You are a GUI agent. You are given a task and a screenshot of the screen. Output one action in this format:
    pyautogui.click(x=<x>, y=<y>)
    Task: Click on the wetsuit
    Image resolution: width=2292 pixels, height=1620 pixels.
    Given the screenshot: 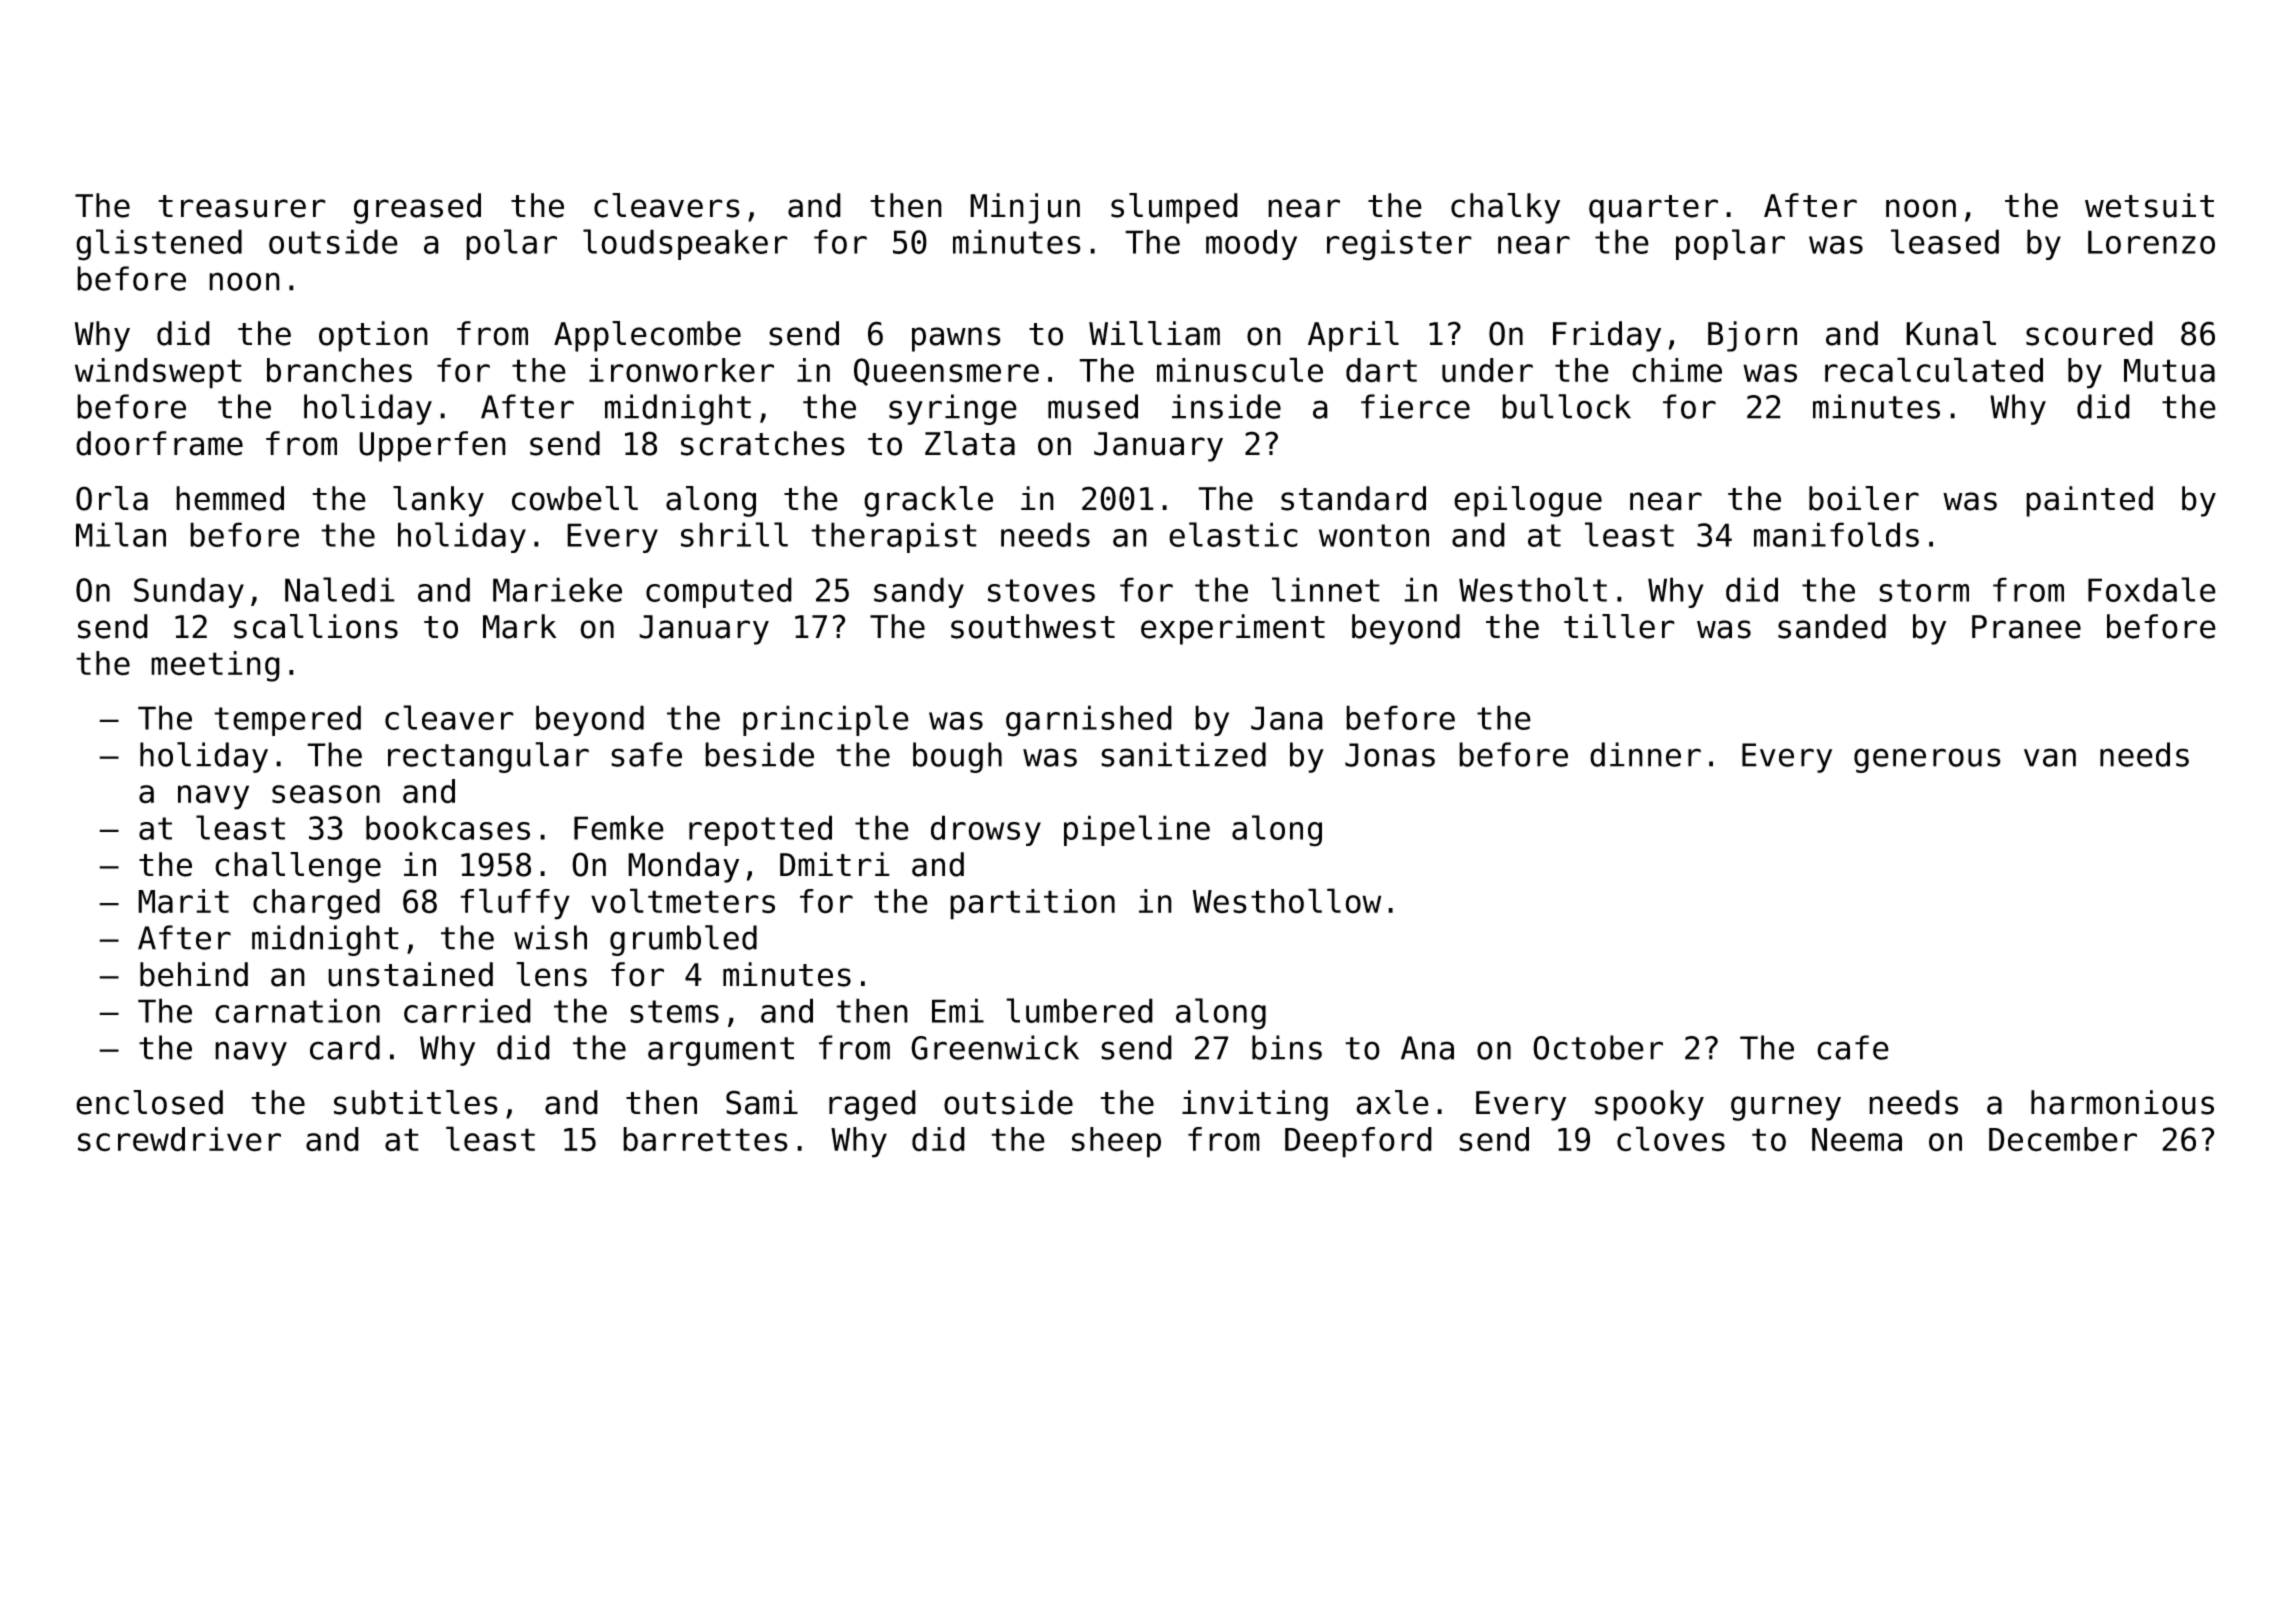 What is the action you would take?
    pyautogui.click(x=2149, y=205)
